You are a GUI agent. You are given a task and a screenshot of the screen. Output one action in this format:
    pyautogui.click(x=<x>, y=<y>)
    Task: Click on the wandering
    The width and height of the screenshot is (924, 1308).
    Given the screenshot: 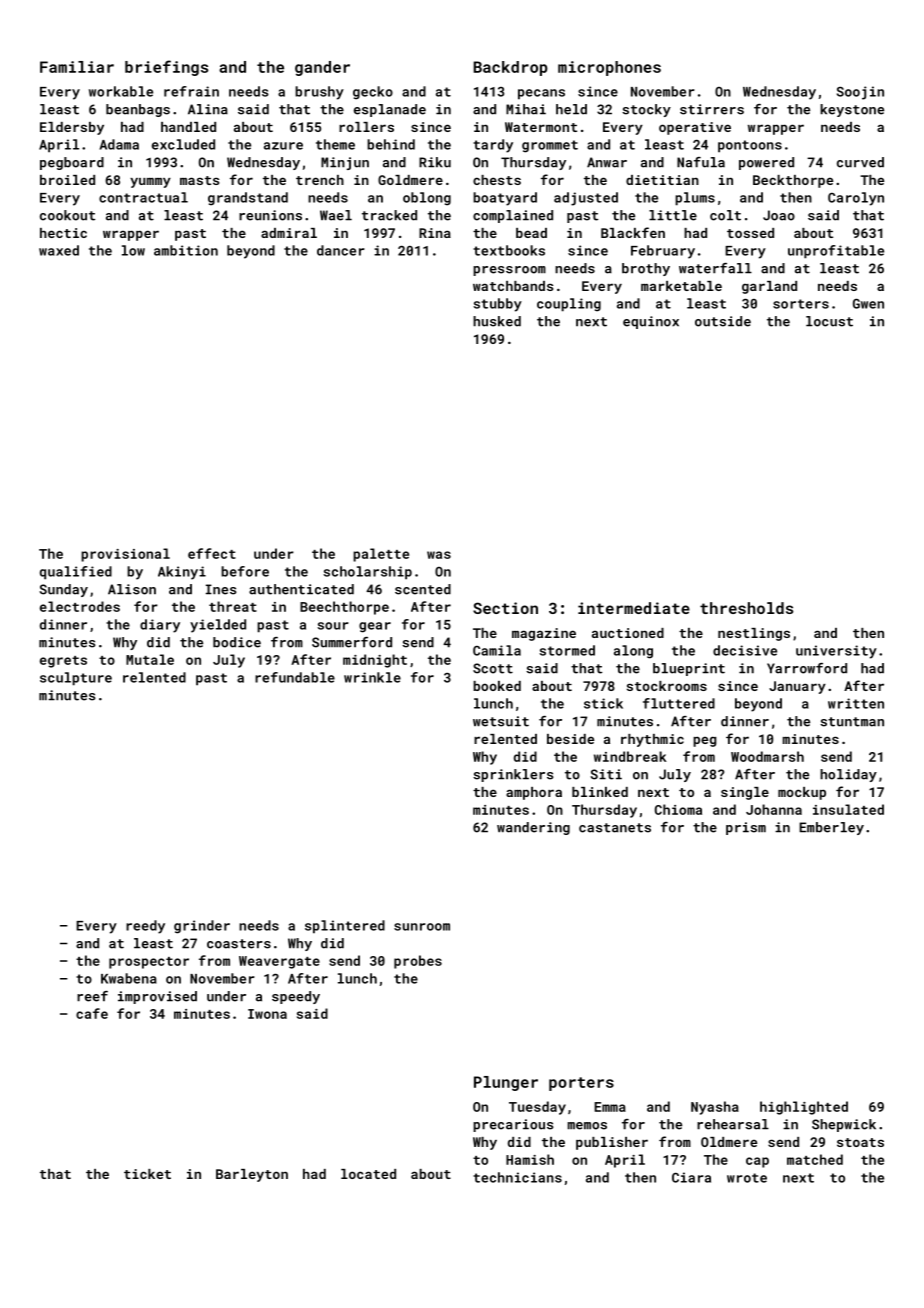 What is the action you would take?
    pyautogui.click(x=533, y=828)
